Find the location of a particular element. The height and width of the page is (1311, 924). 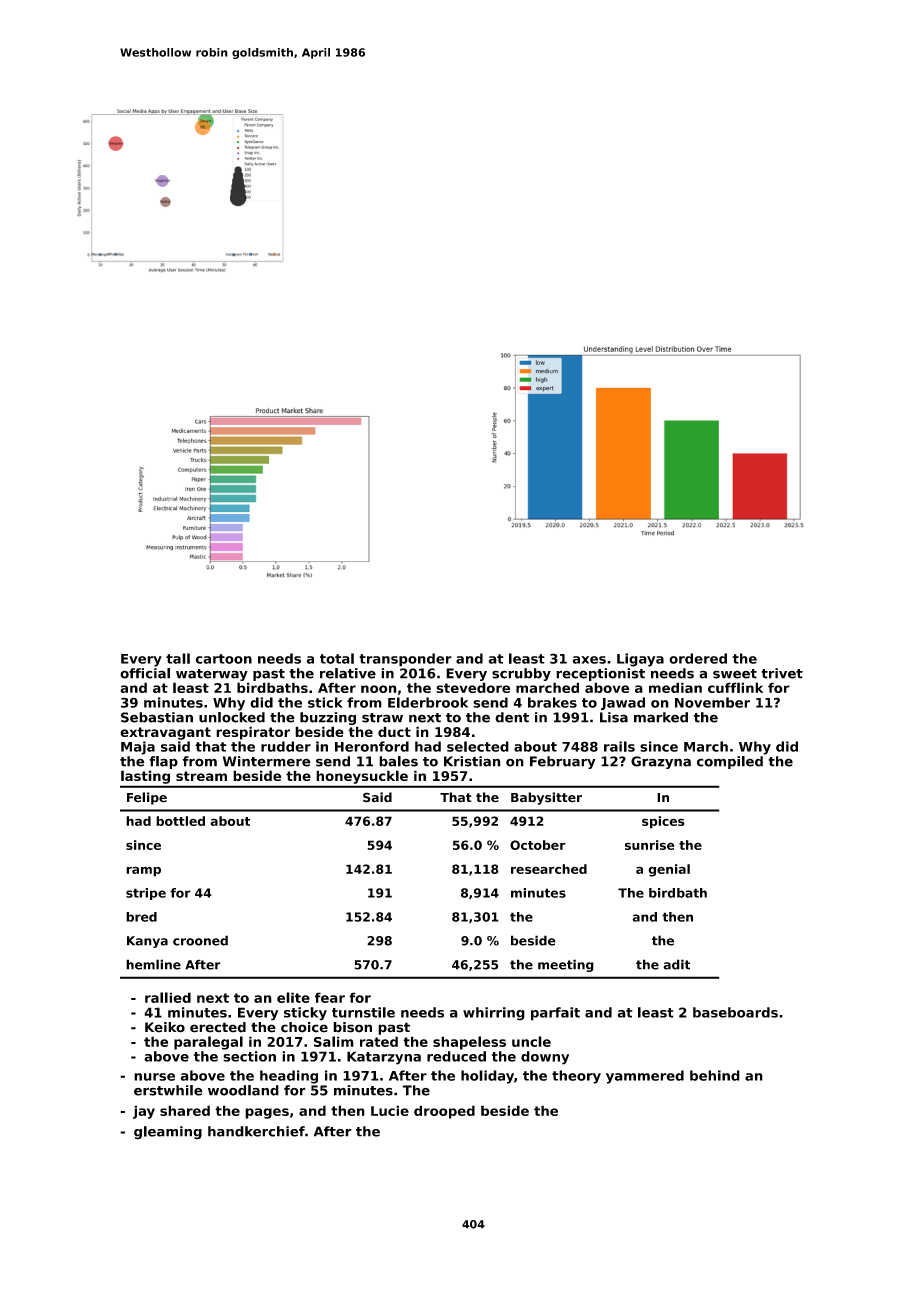

rallied is located at coordinates (168, 997).
